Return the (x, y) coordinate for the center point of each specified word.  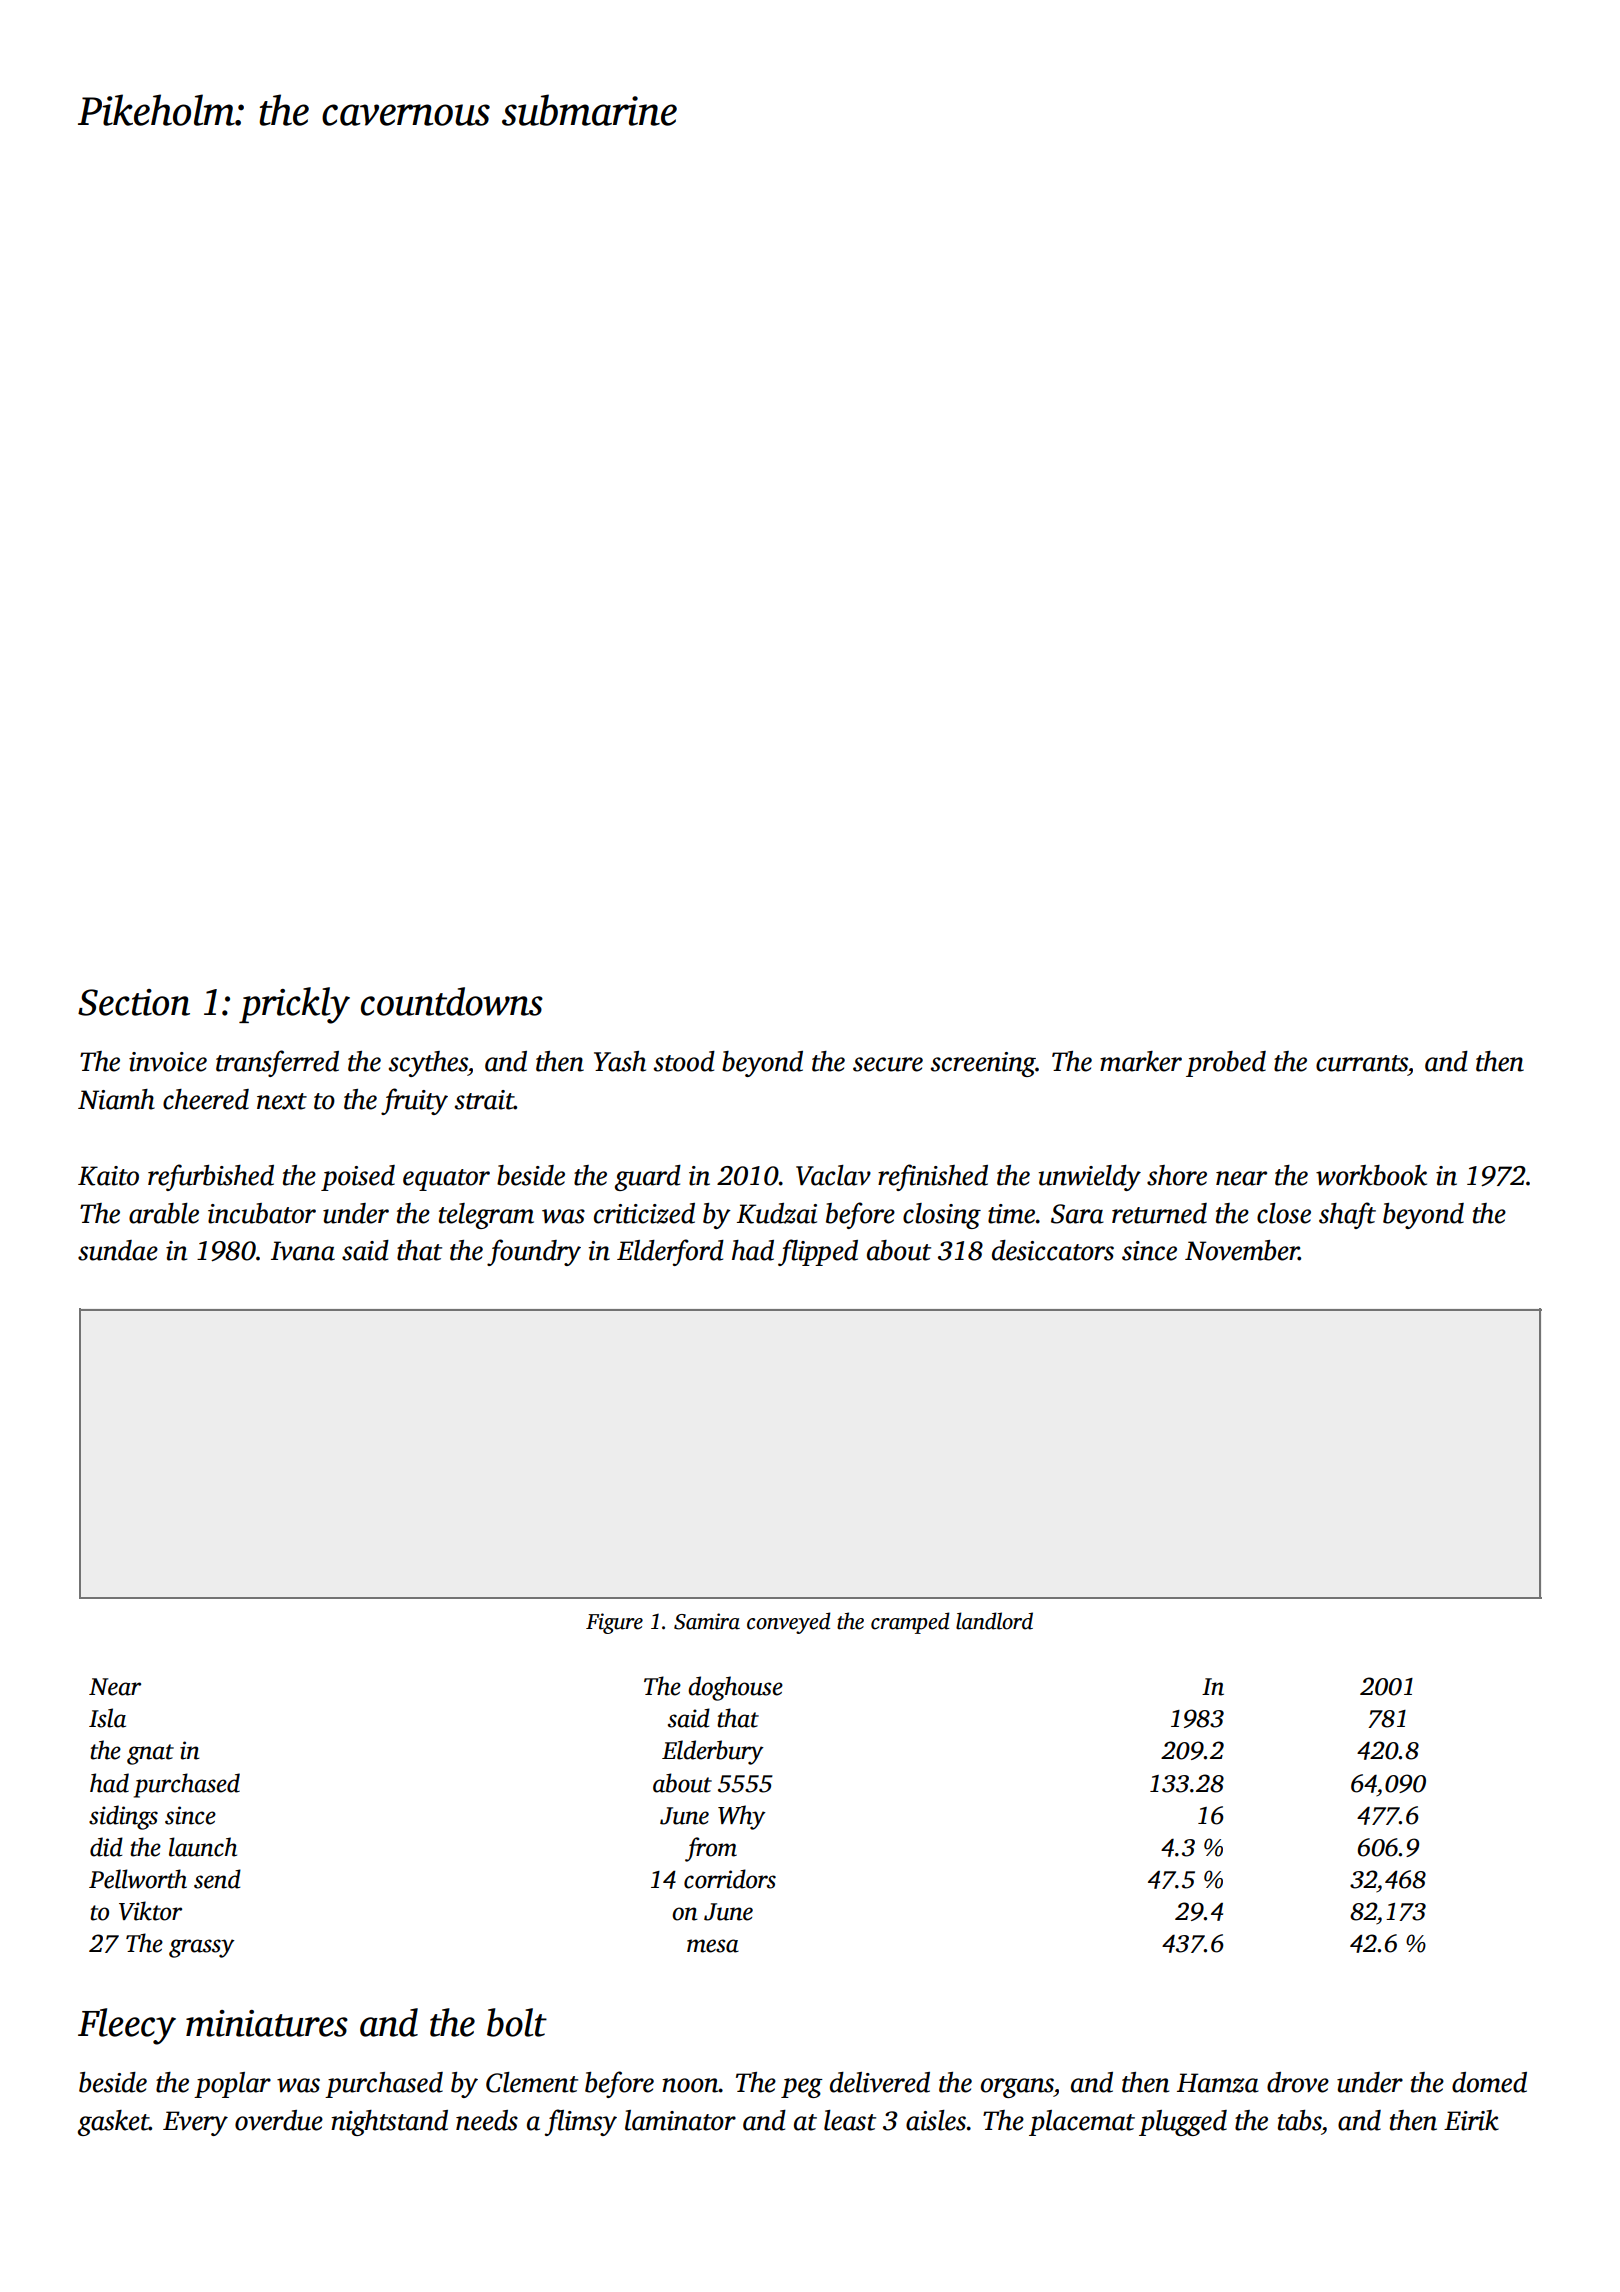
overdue (279, 2120)
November (1242, 1250)
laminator (680, 2120)
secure (888, 1064)
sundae (118, 1250)
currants (1362, 1063)
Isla (107, 1718)
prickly (294, 1005)
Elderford (670, 1252)
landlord (994, 1621)
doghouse (735, 1688)
